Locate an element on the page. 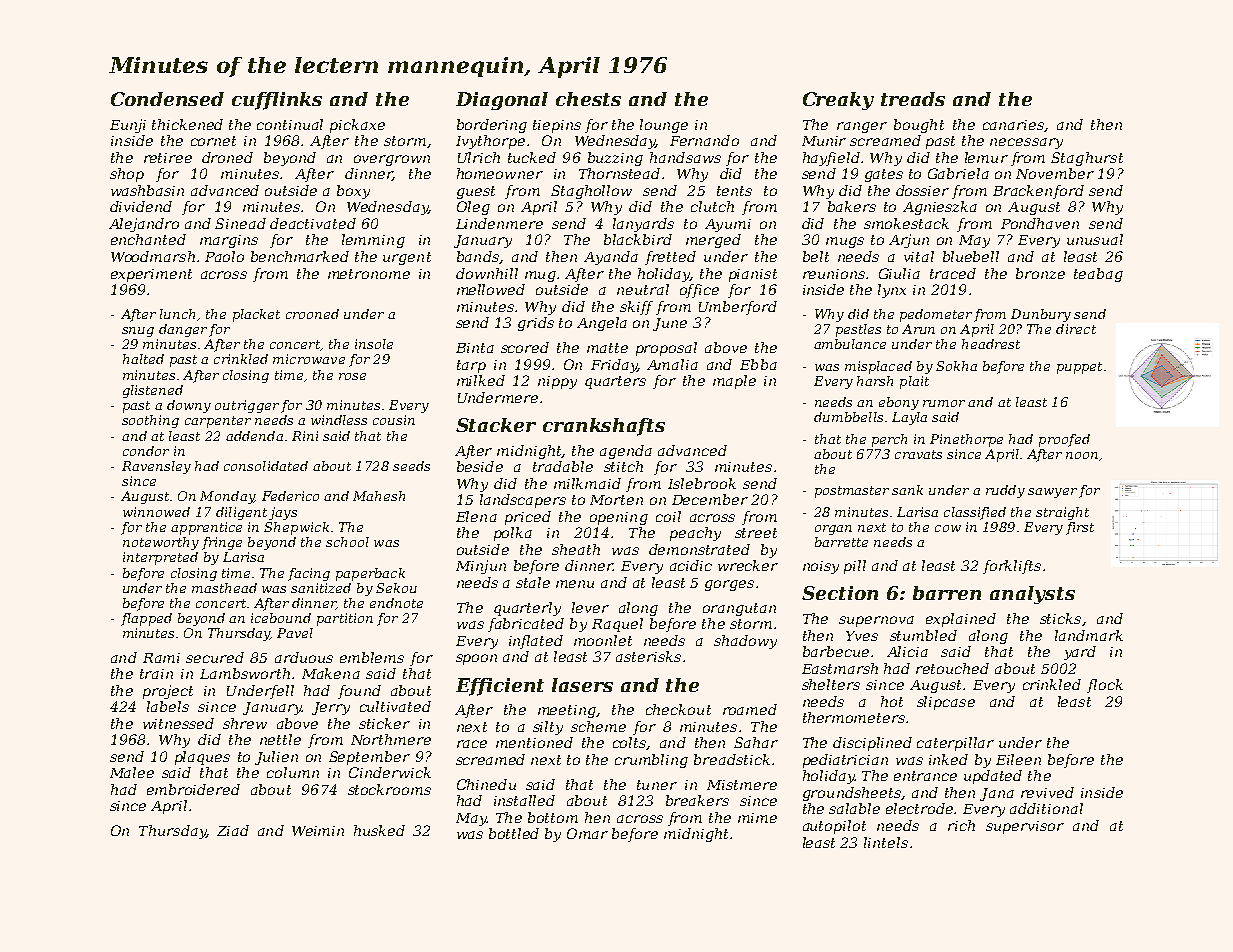  canaries is located at coordinates (1013, 125).
